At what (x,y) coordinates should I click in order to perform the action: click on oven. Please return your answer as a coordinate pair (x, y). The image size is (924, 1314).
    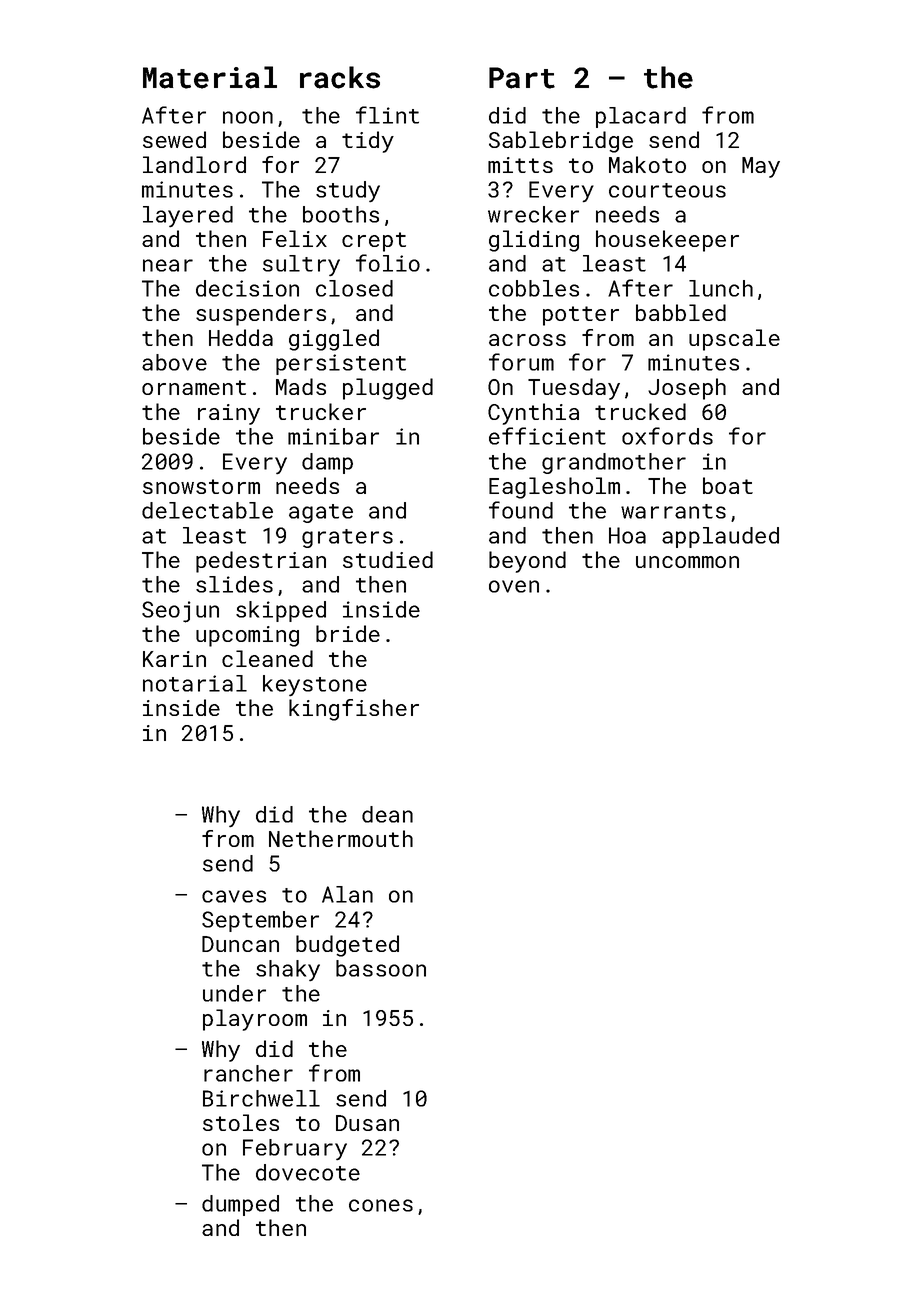
    Looking at the image, I should click on (514, 586).
